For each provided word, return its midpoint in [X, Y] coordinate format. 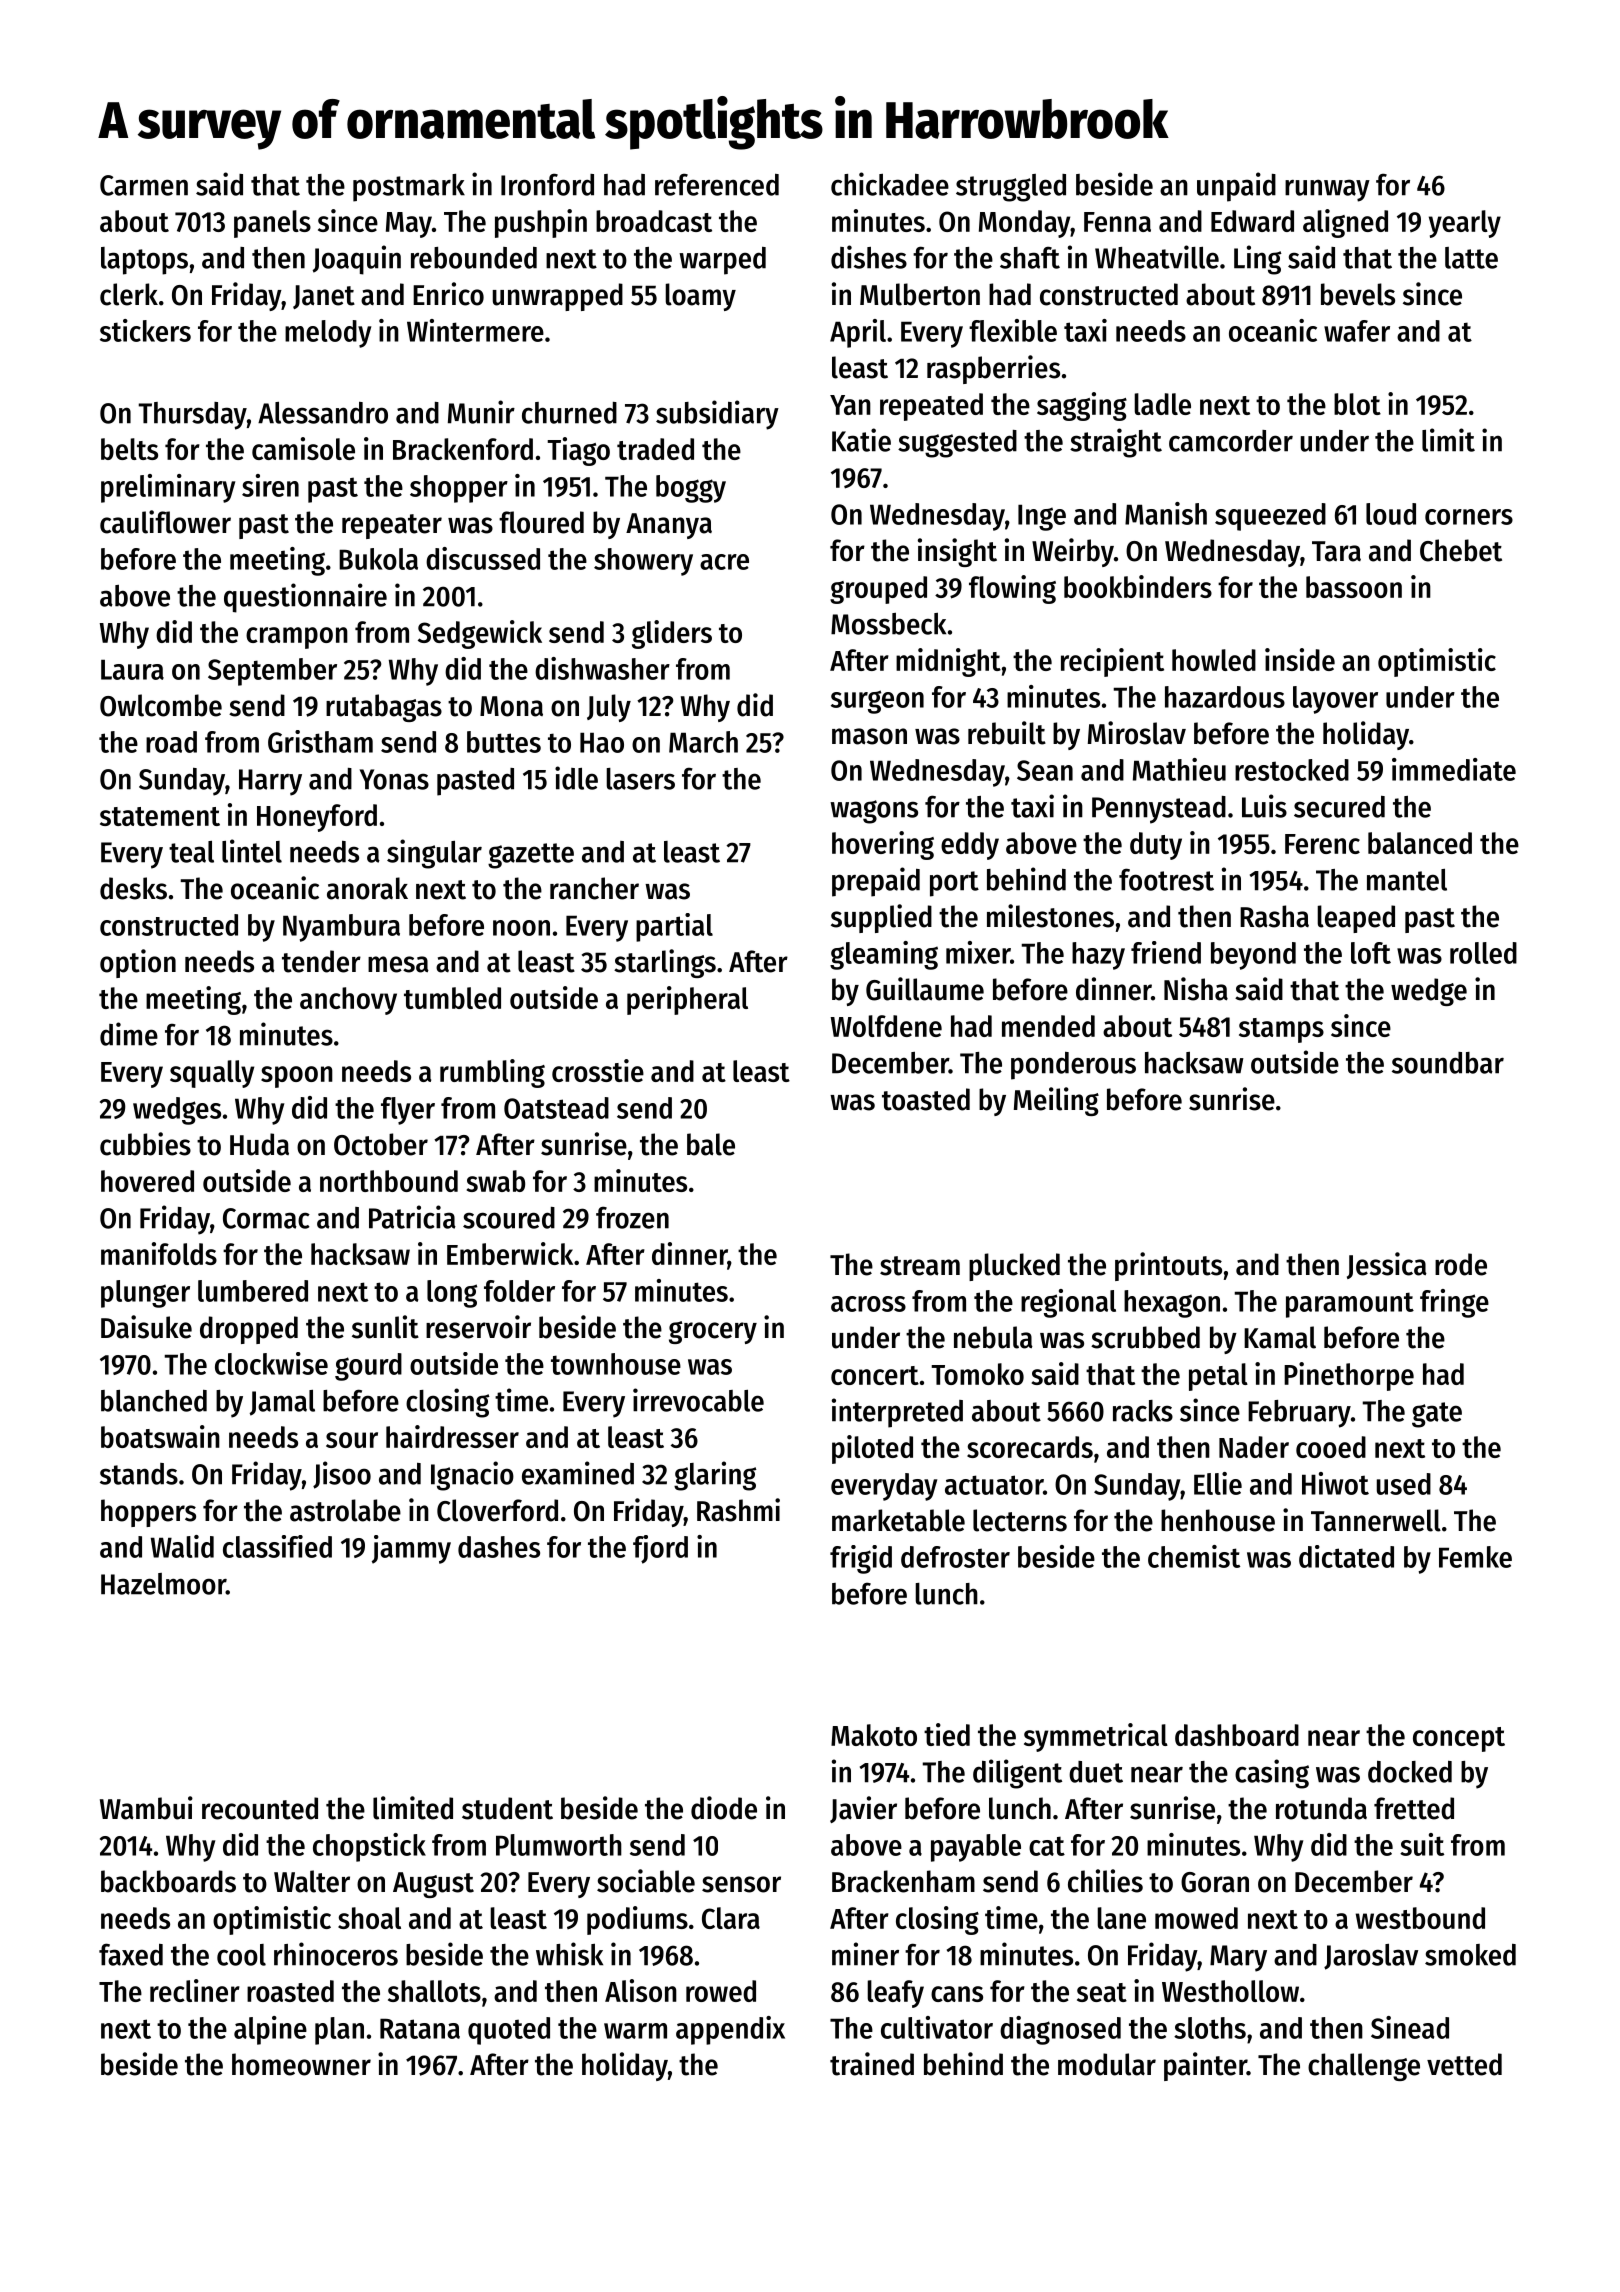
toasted [926, 1099]
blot [1357, 404]
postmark [409, 188]
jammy [411, 1549]
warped [722, 261]
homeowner [301, 2064]
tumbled [452, 998]
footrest [1166, 879]
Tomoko [977, 1374]
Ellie [1218, 1483]
